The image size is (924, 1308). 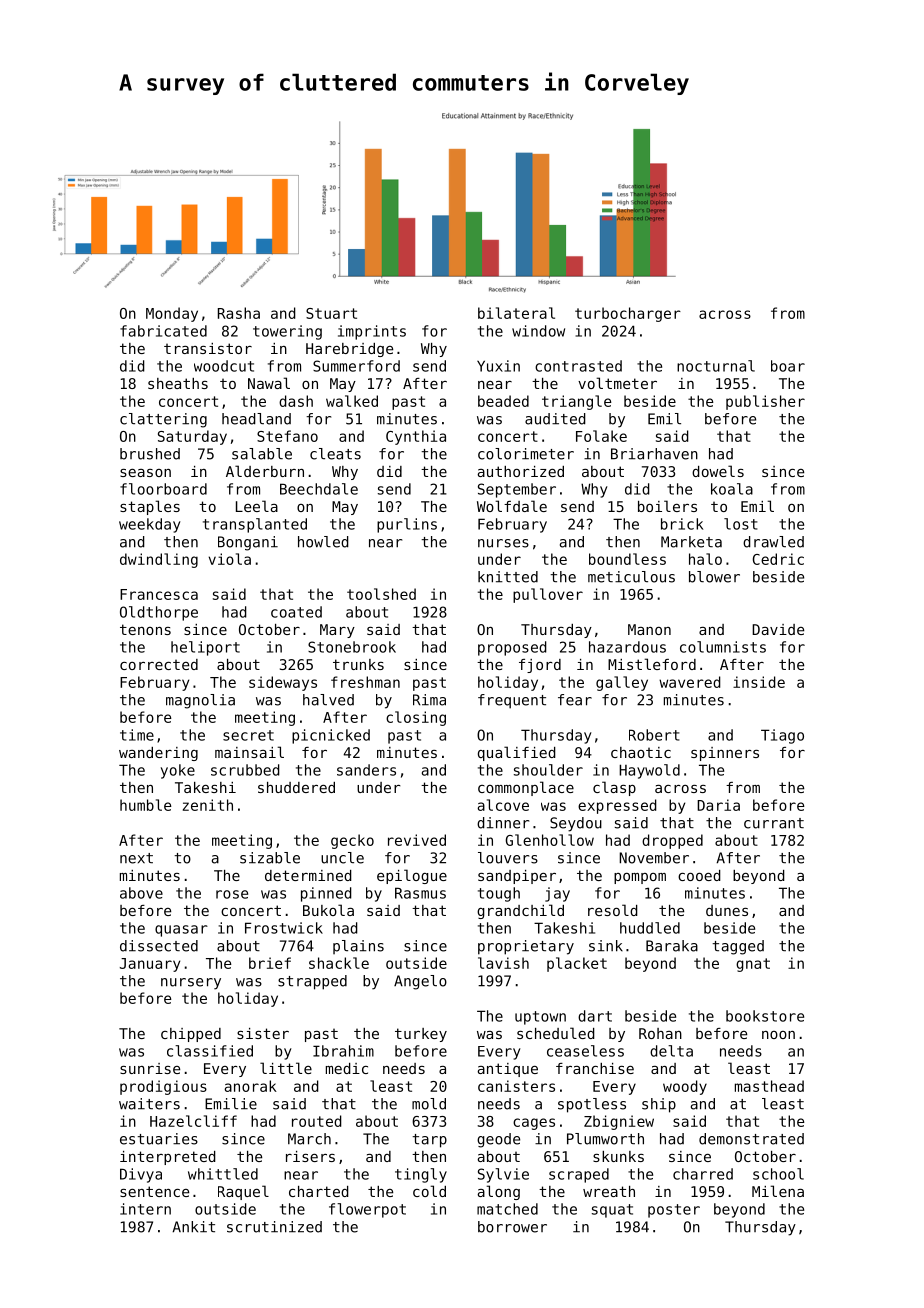 I want to click on turbocharger, so click(x=628, y=314).
